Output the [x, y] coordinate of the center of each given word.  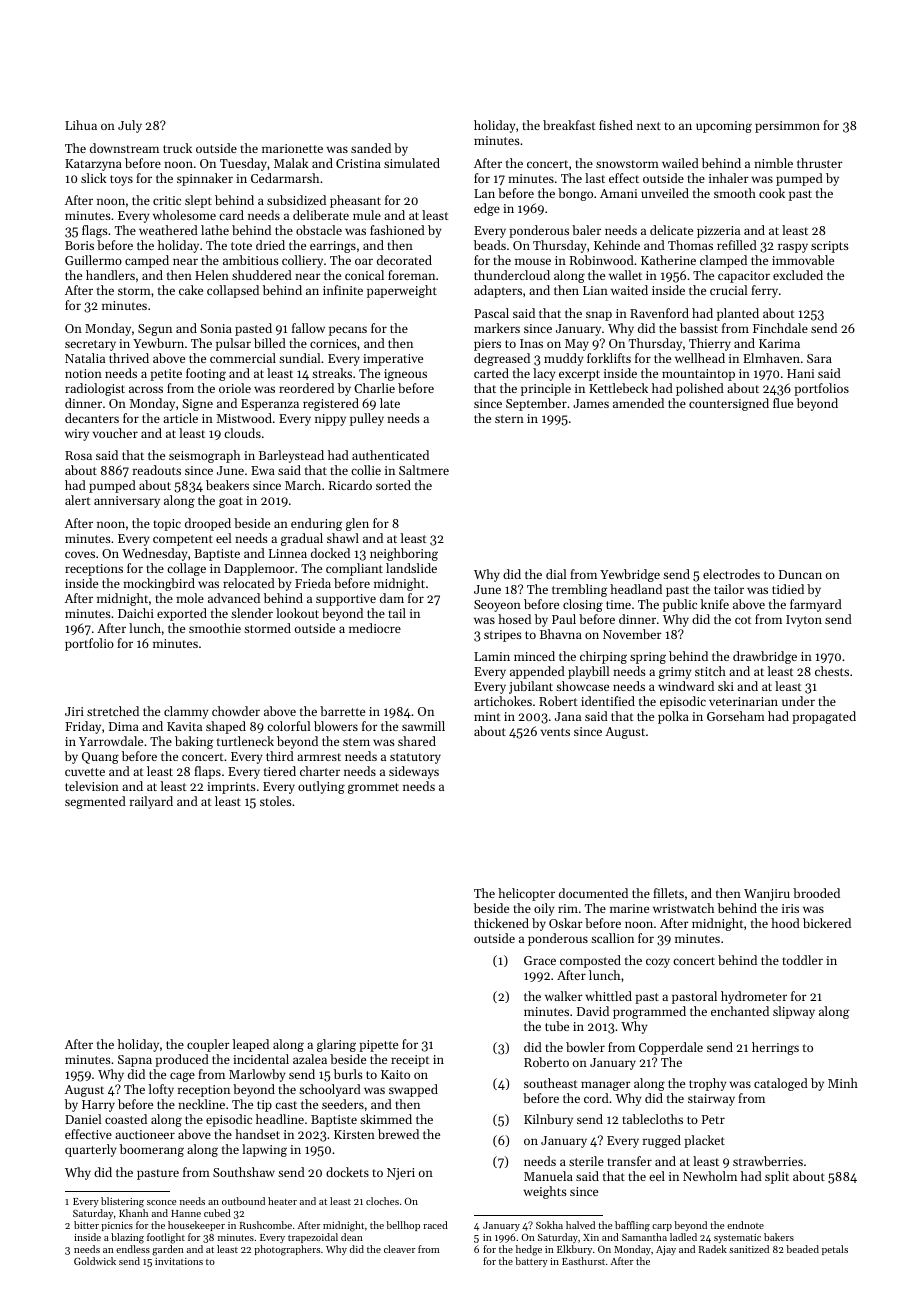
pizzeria [718, 232]
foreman [411, 275]
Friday [83, 727]
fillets [668, 893]
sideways [414, 772]
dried [270, 245]
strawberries [768, 1161]
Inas [531, 343]
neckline [201, 1104]
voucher [115, 433]
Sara [819, 358]
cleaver [399, 1249]
